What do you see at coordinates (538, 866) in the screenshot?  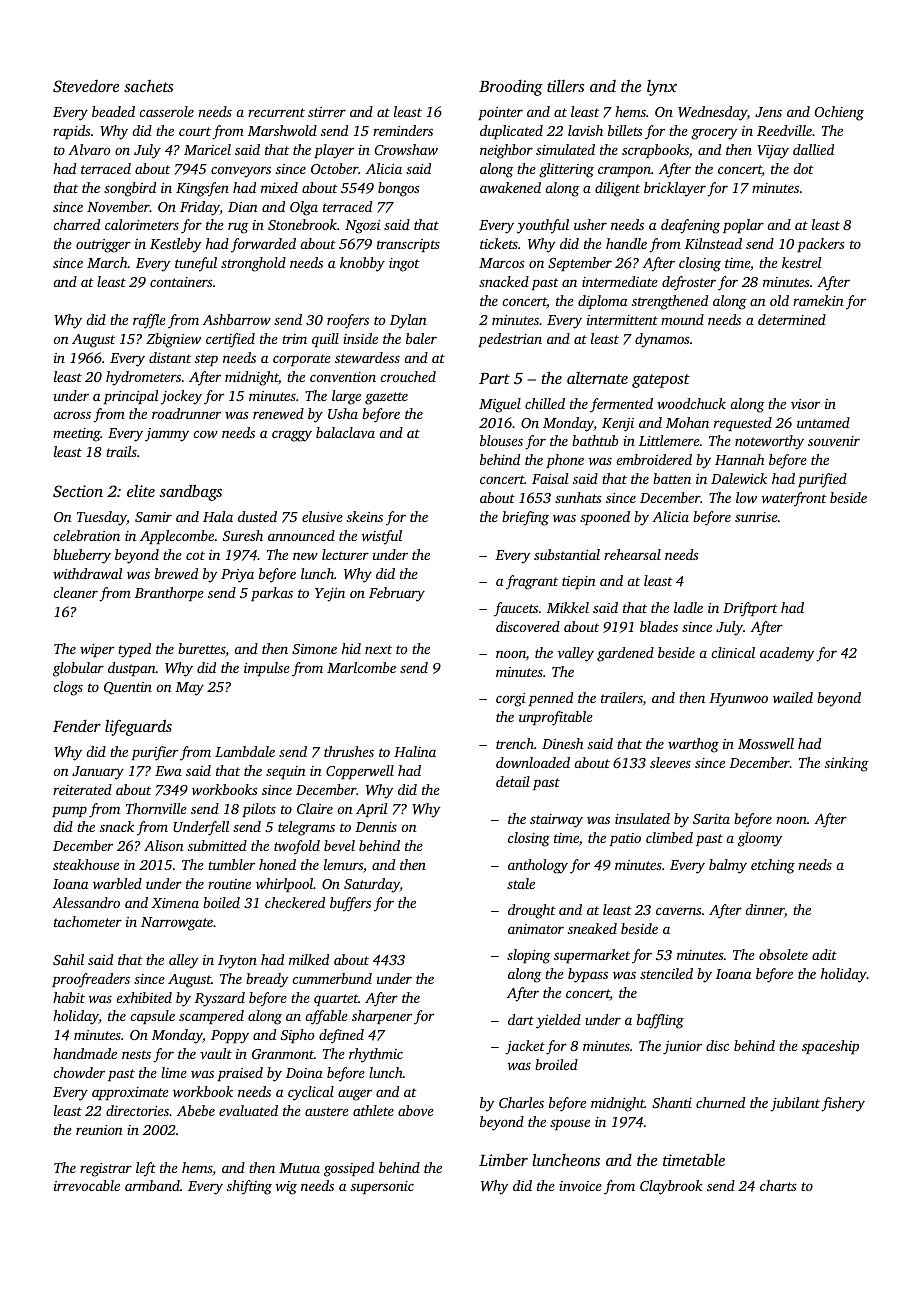 I see `anthology` at bounding box center [538, 866].
